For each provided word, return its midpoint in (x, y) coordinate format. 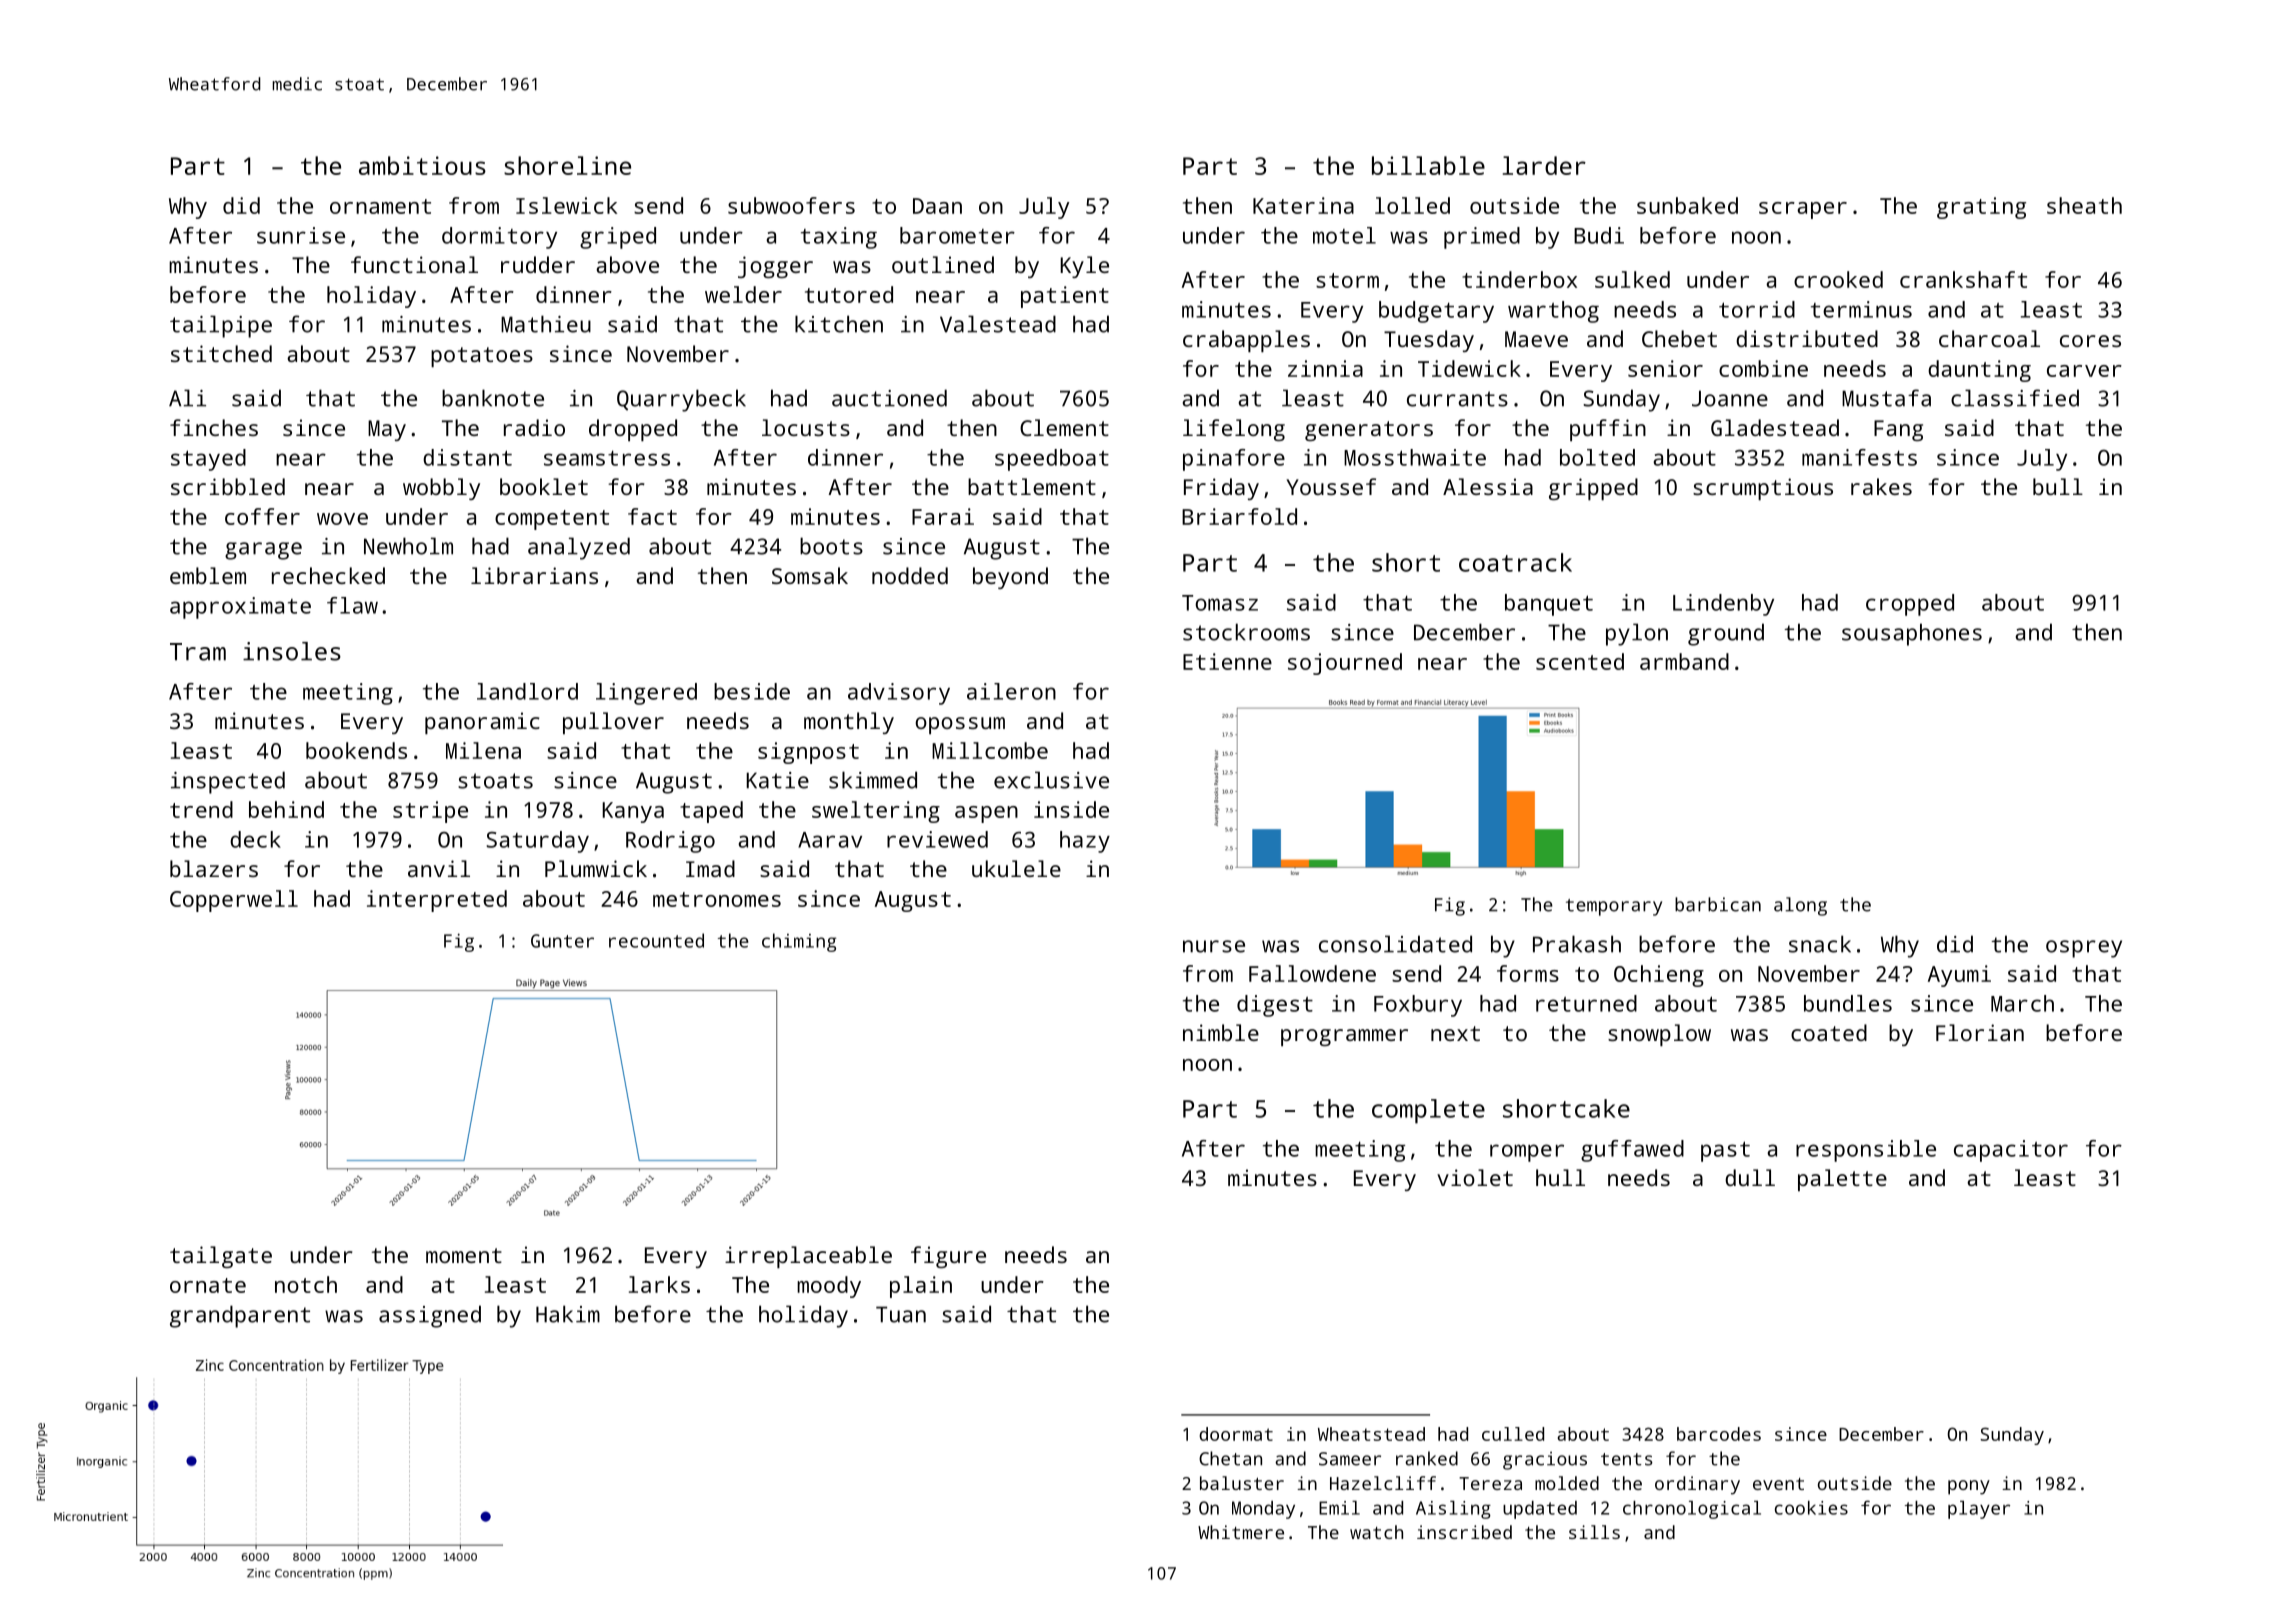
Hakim (568, 1314)
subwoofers (791, 205)
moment (464, 1255)
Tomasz (1220, 603)
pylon (1637, 634)
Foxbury (1418, 1006)
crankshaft (1963, 279)
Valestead (998, 324)
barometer (957, 235)
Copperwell (234, 901)
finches (214, 427)
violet (1475, 1177)
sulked (1632, 279)
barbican (1718, 904)
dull (1750, 1177)
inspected (228, 782)
